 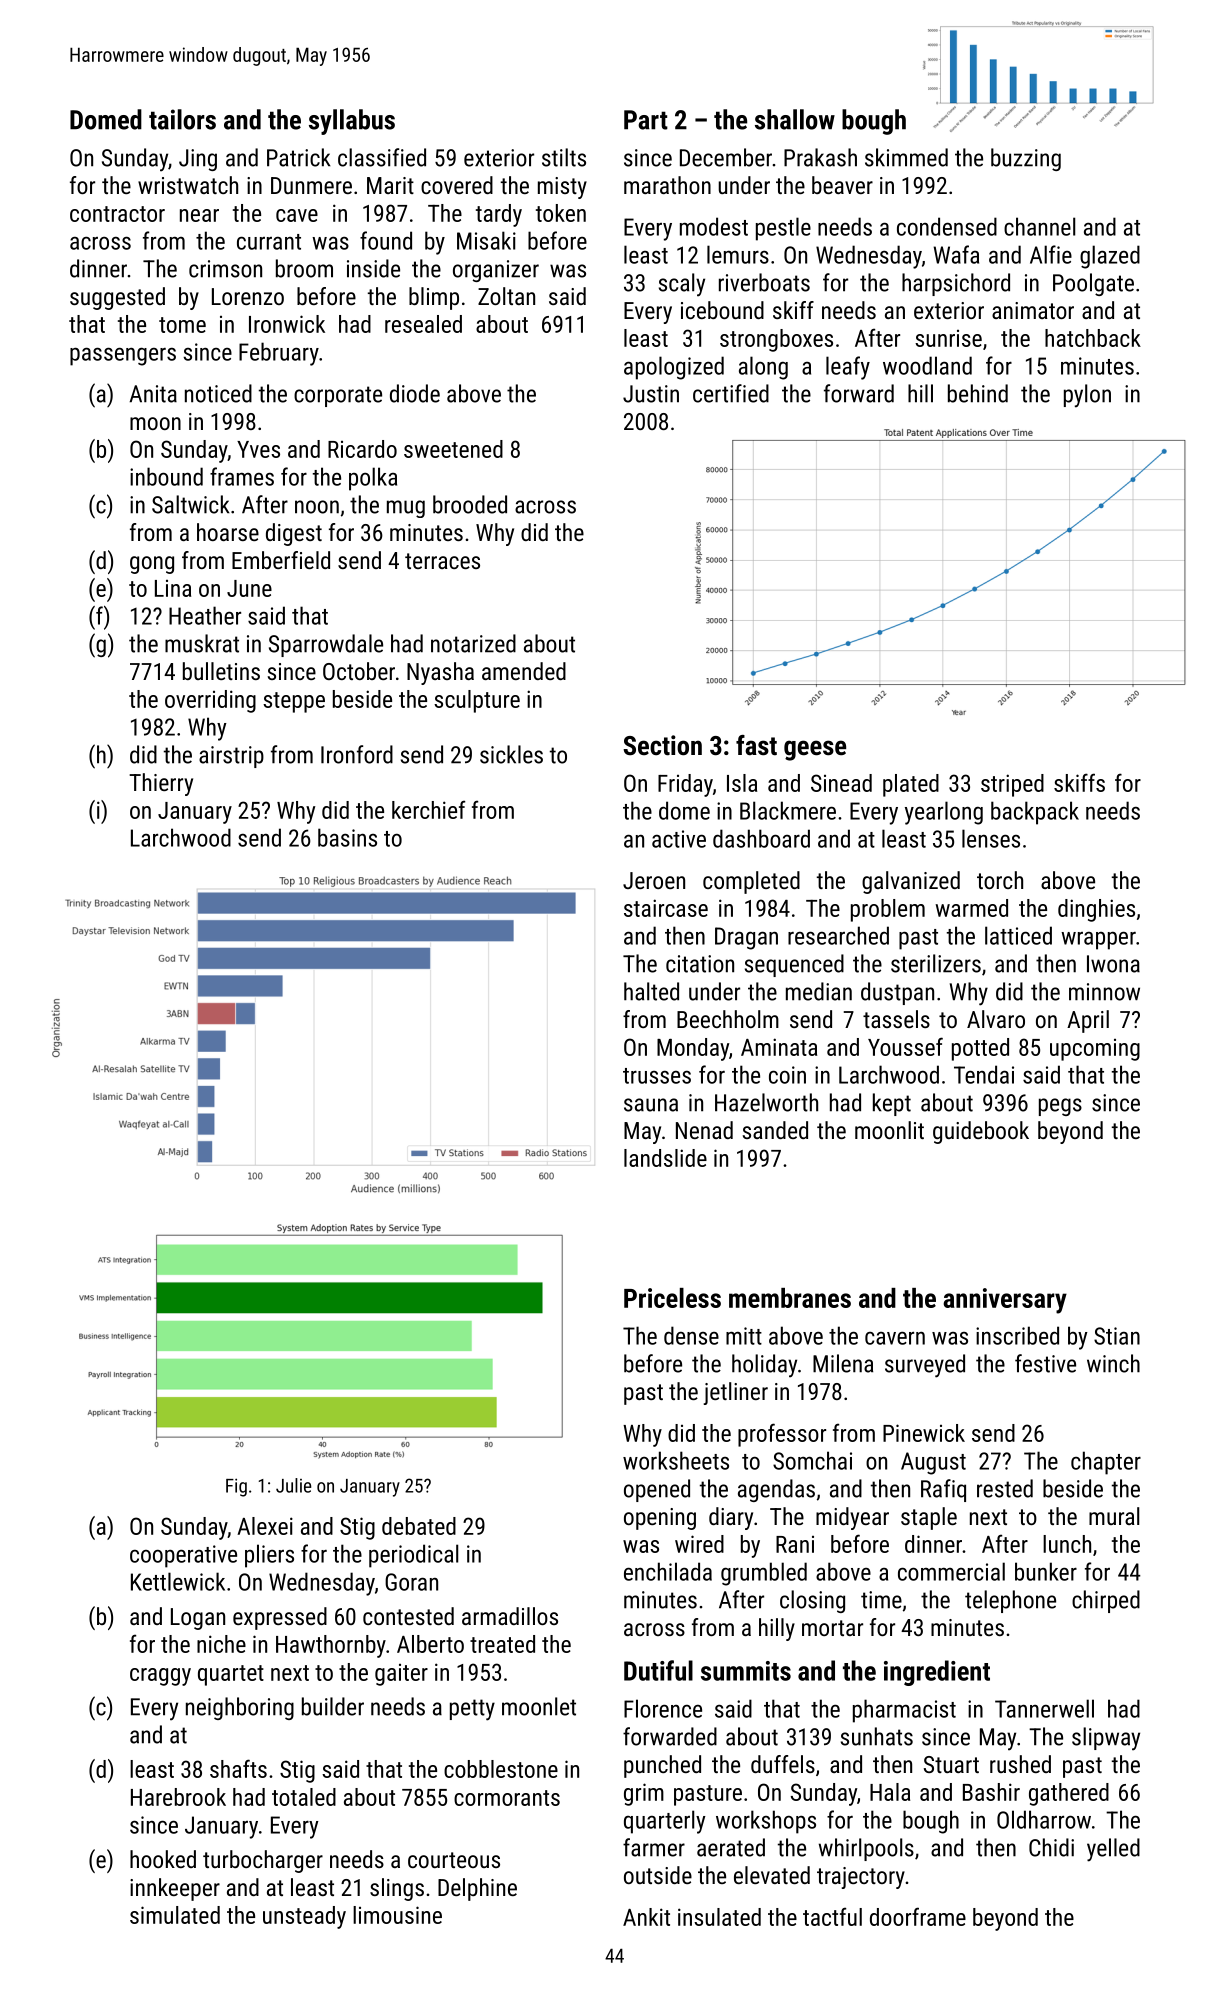 What do you see at coordinates (240, 1708) in the document?
I see `neighboring` at bounding box center [240, 1708].
